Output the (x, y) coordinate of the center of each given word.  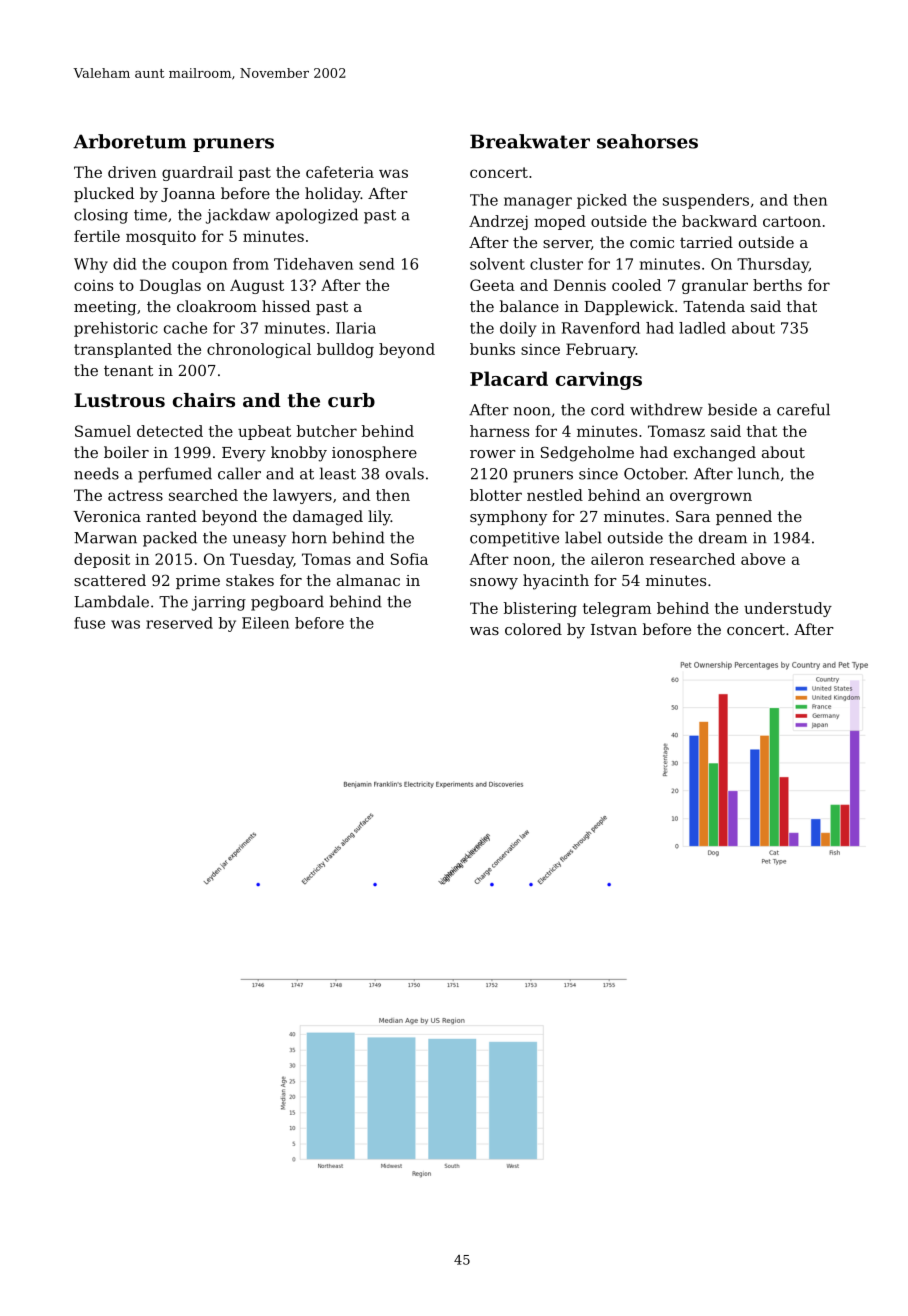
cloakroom (217, 306)
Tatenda (714, 306)
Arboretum (129, 141)
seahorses (647, 141)
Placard (509, 378)
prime (198, 582)
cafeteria (340, 172)
